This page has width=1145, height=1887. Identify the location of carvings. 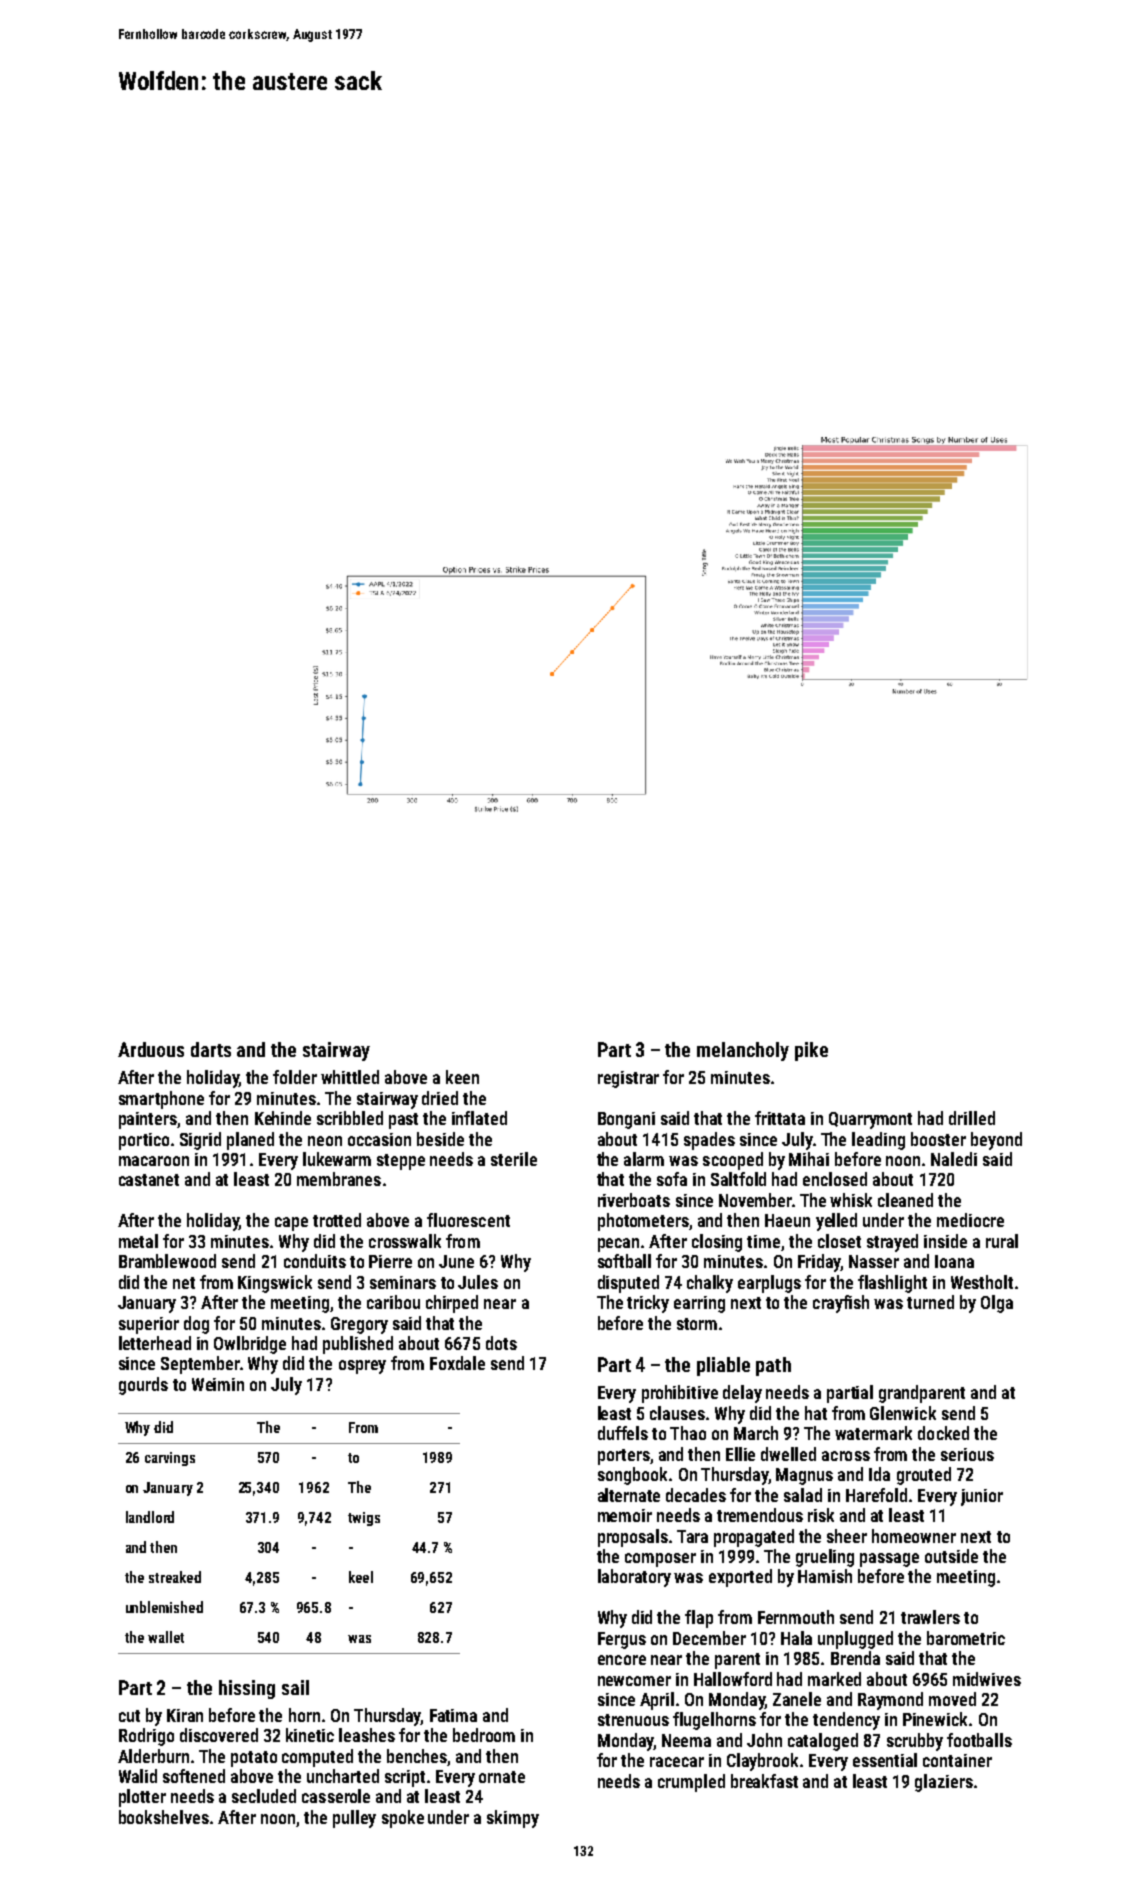
(170, 1459).
